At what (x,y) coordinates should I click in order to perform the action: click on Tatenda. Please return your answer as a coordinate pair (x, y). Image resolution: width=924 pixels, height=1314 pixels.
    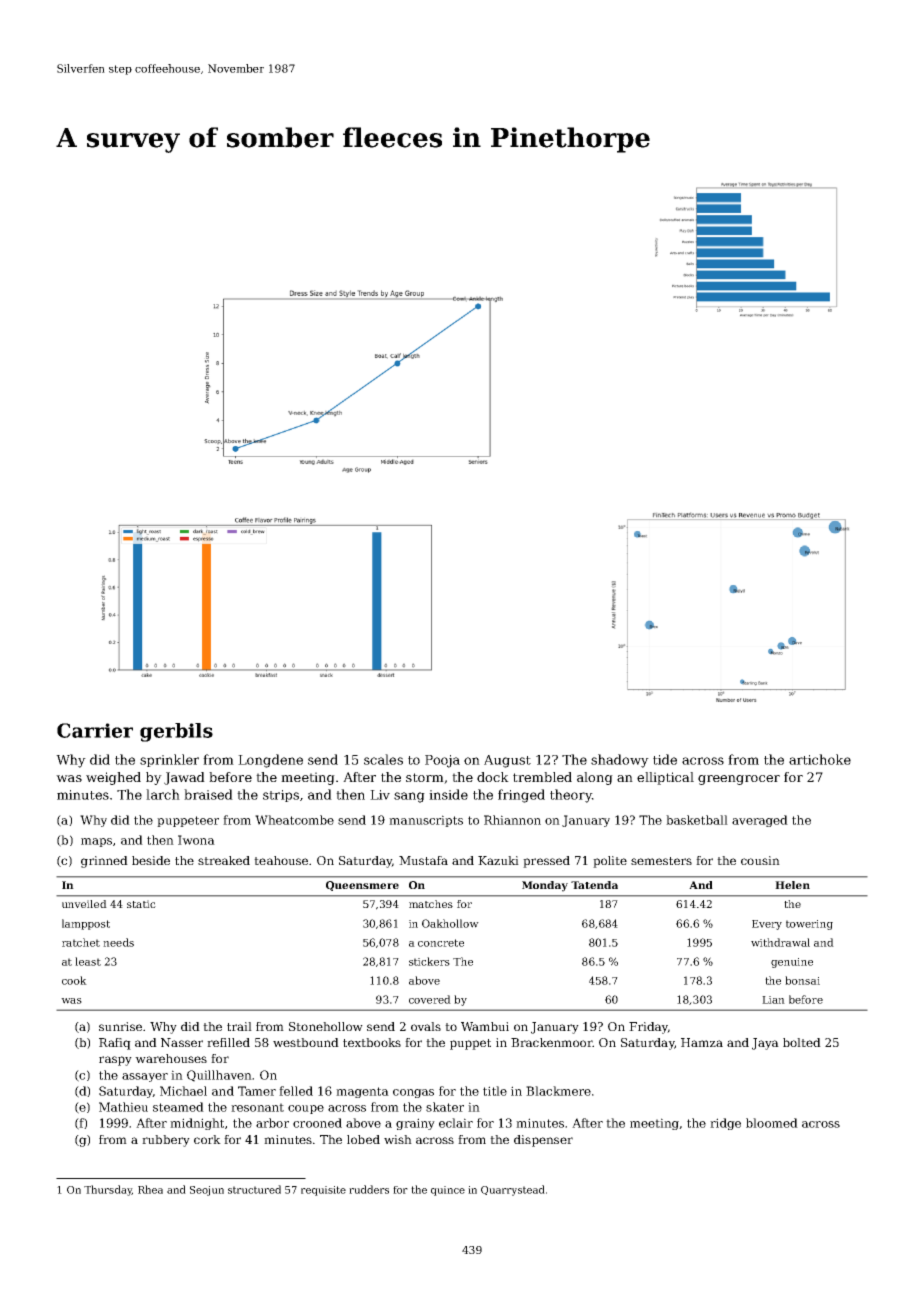
    Looking at the image, I should click on (594, 885).
